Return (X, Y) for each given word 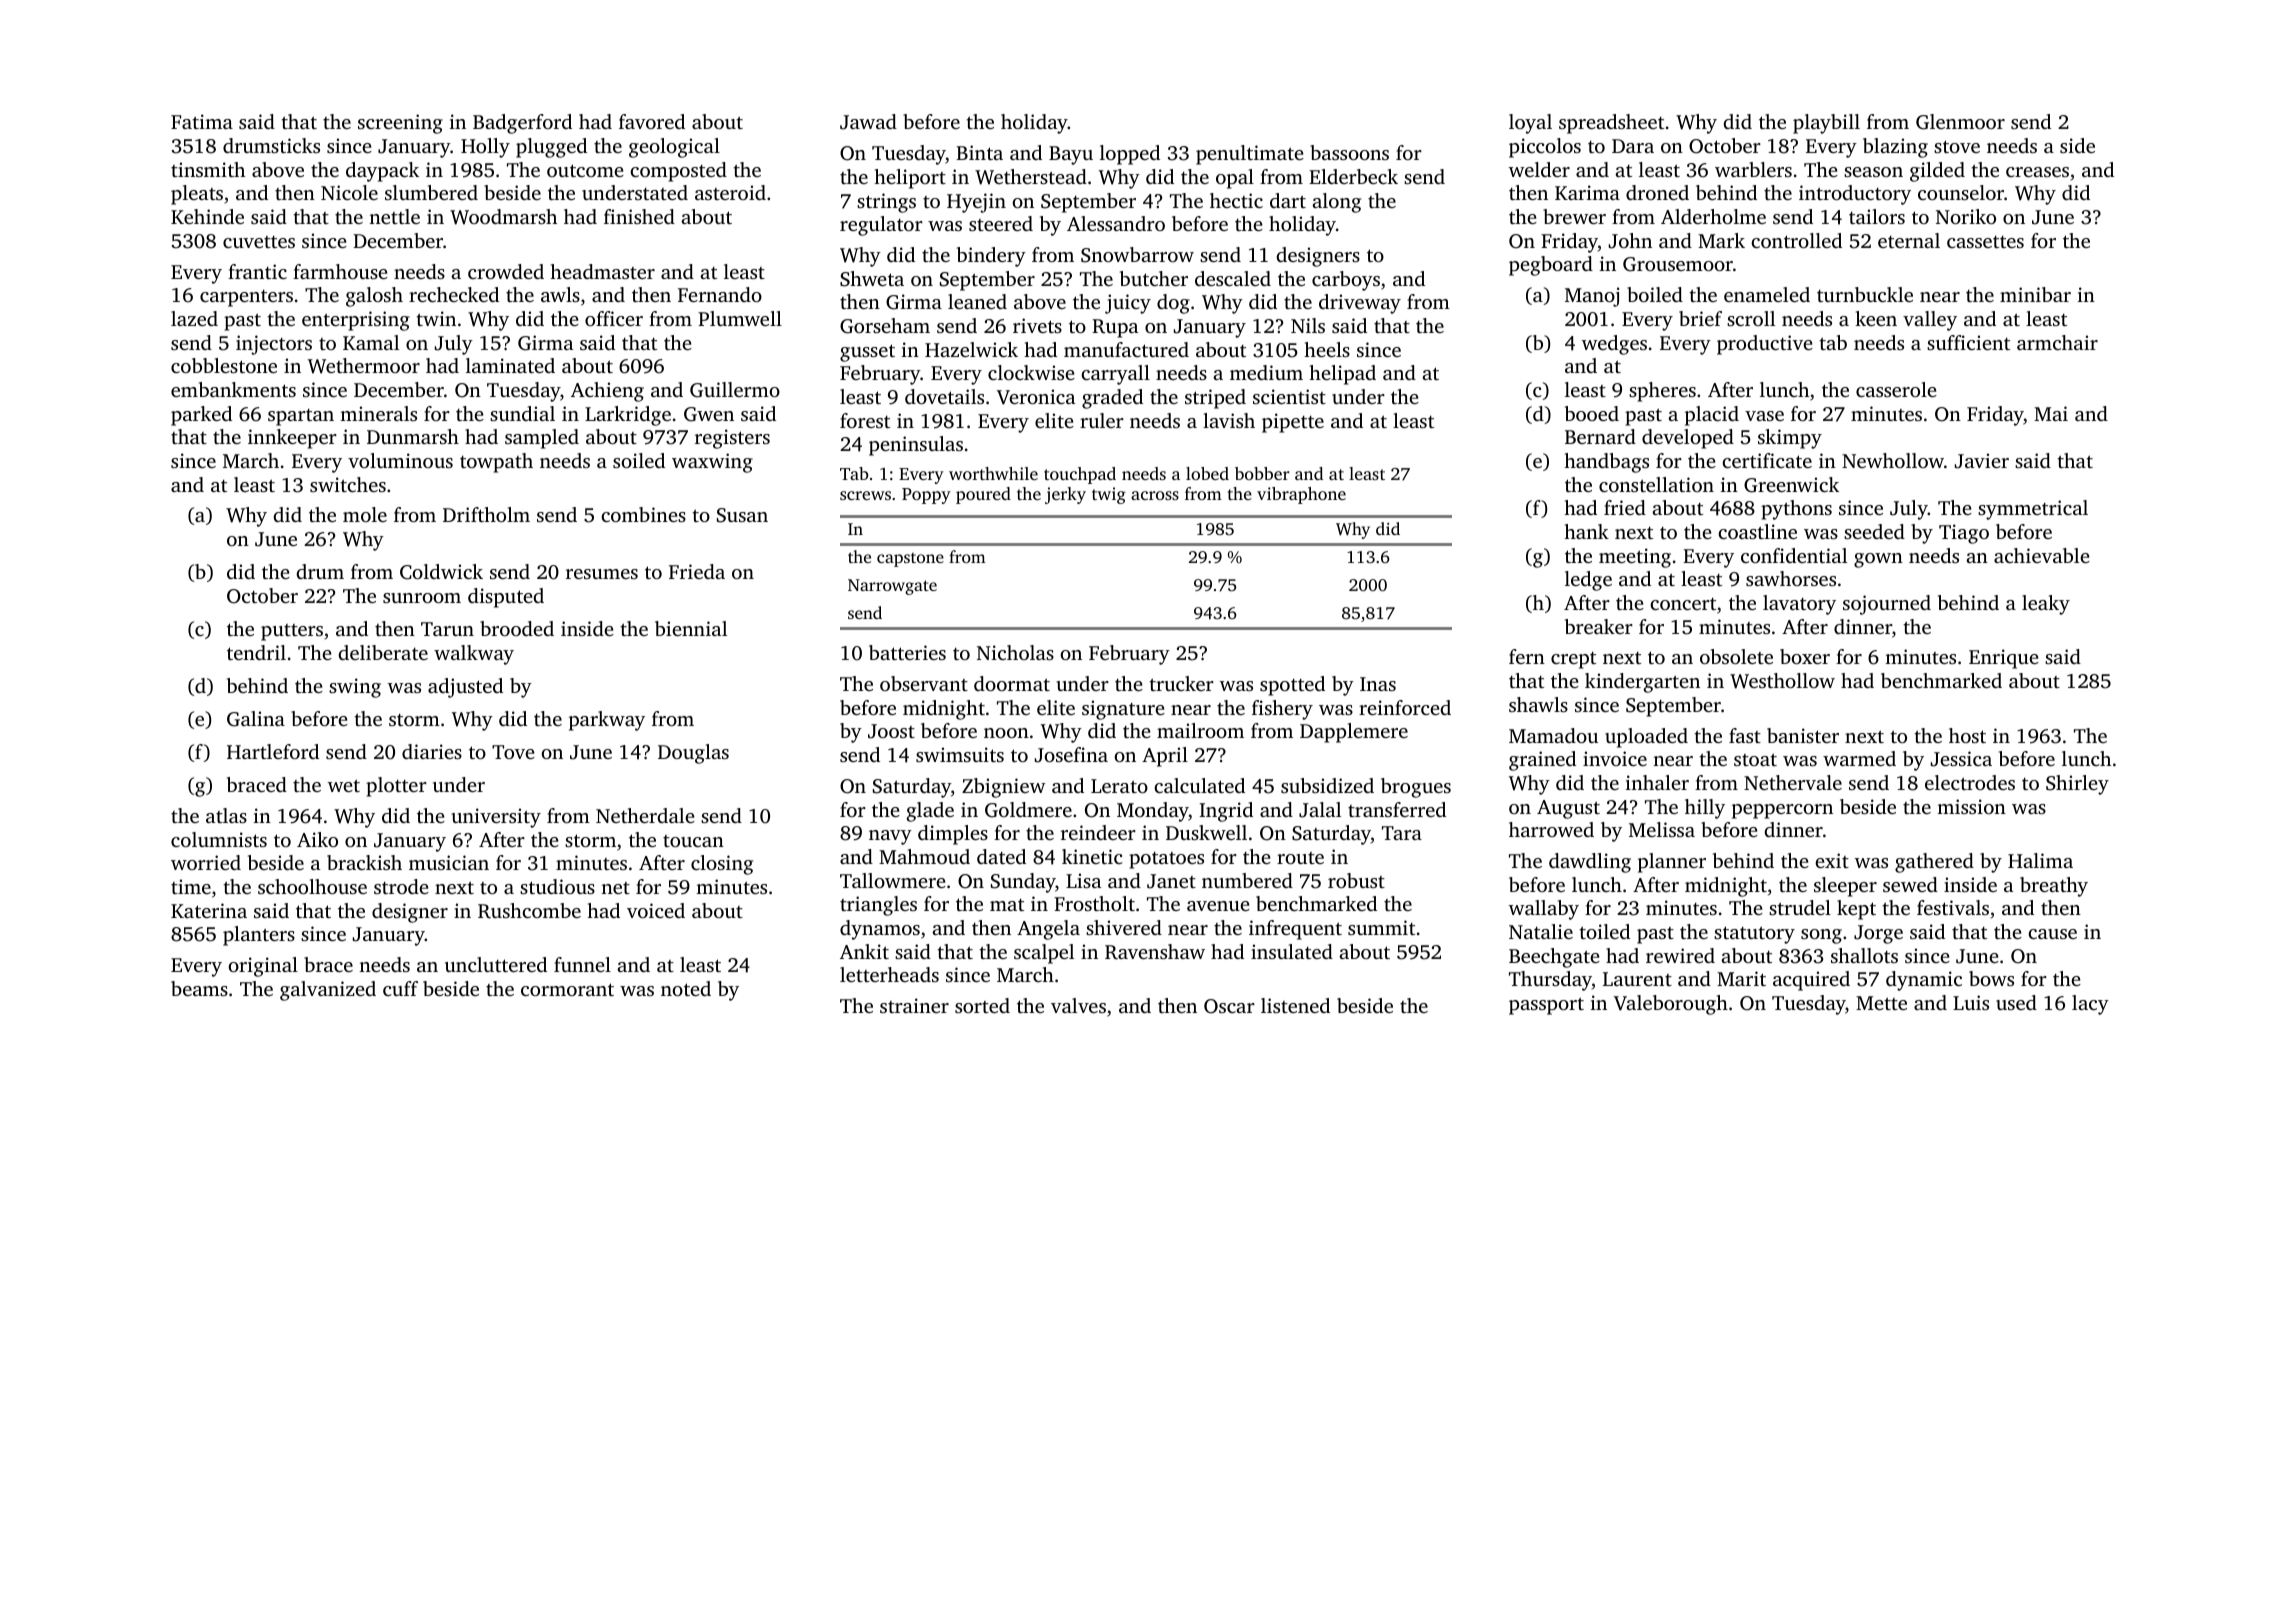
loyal (1530, 124)
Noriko (1966, 216)
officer (614, 318)
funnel (582, 964)
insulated (1292, 951)
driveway (1360, 304)
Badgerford (522, 124)
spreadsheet (1611, 124)
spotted (1292, 686)
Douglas (693, 754)
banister (1803, 735)
